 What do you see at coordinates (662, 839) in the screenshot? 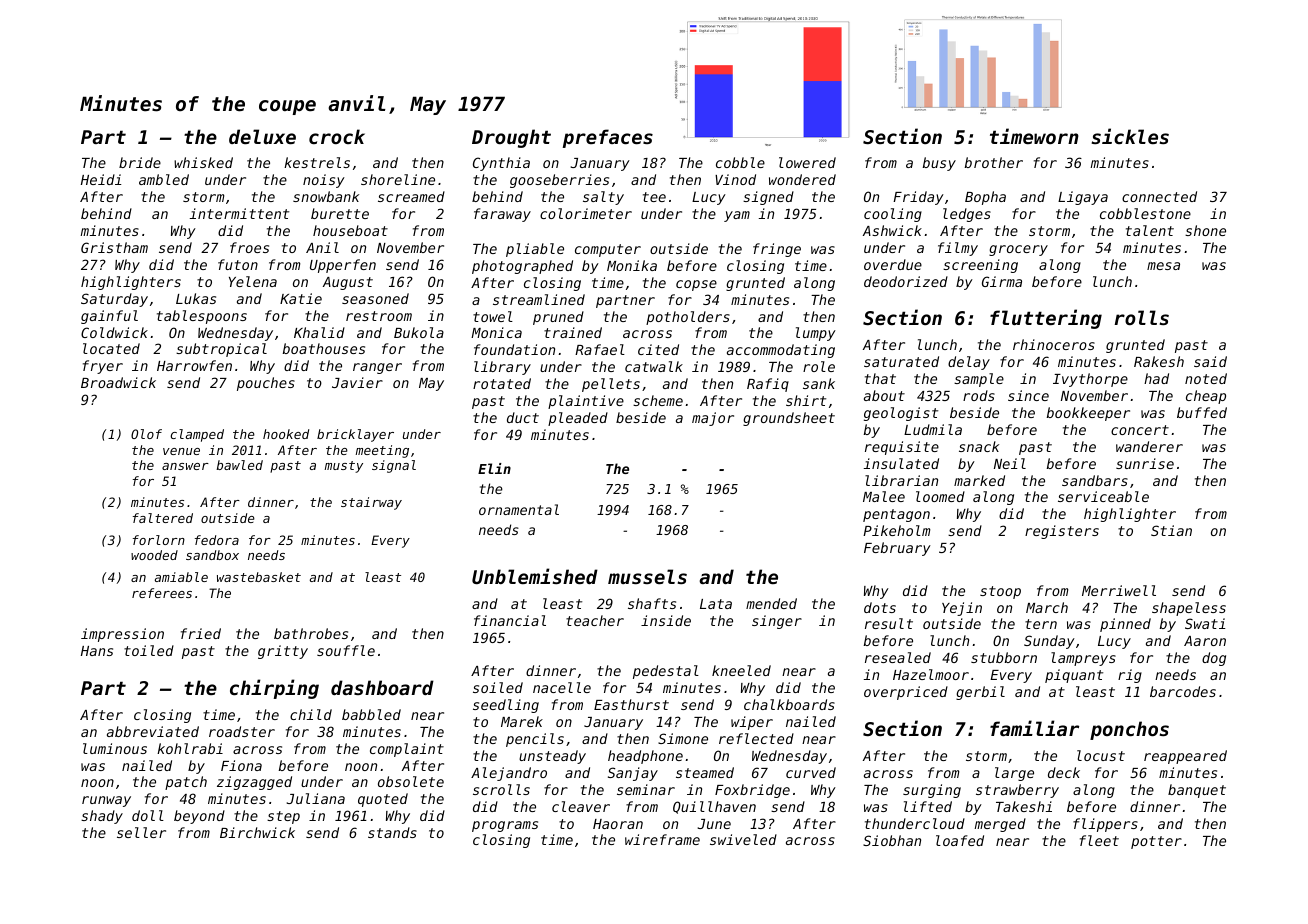
I see `wireframe` at bounding box center [662, 839].
